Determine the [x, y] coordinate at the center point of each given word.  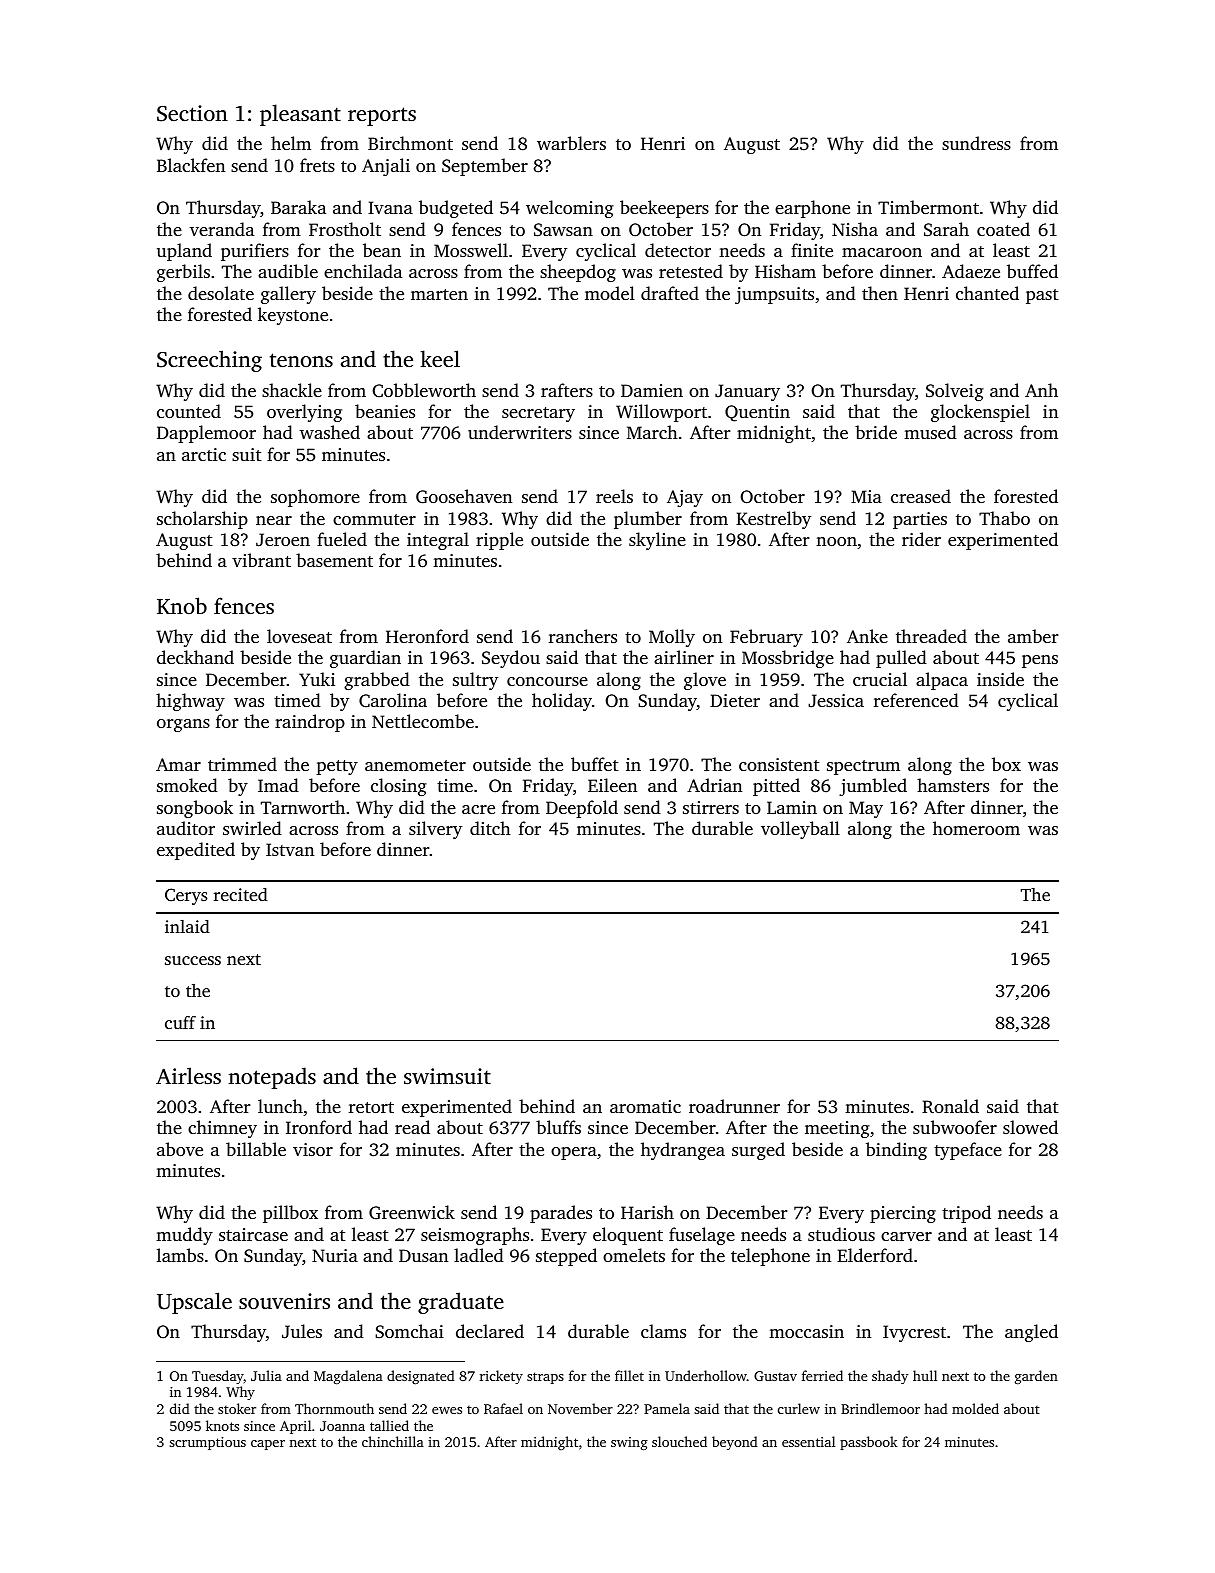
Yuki [317, 679]
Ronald [950, 1106]
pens [1040, 661]
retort [371, 1107]
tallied [389, 1425]
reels [614, 496]
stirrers [711, 807]
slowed [1030, 1127]
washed [330, 432]
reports [382, 116]
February [766, 638]
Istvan [290, 849]
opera [574, 1153]
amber [1033, 636]
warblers [571, 143]
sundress [976, 143]
